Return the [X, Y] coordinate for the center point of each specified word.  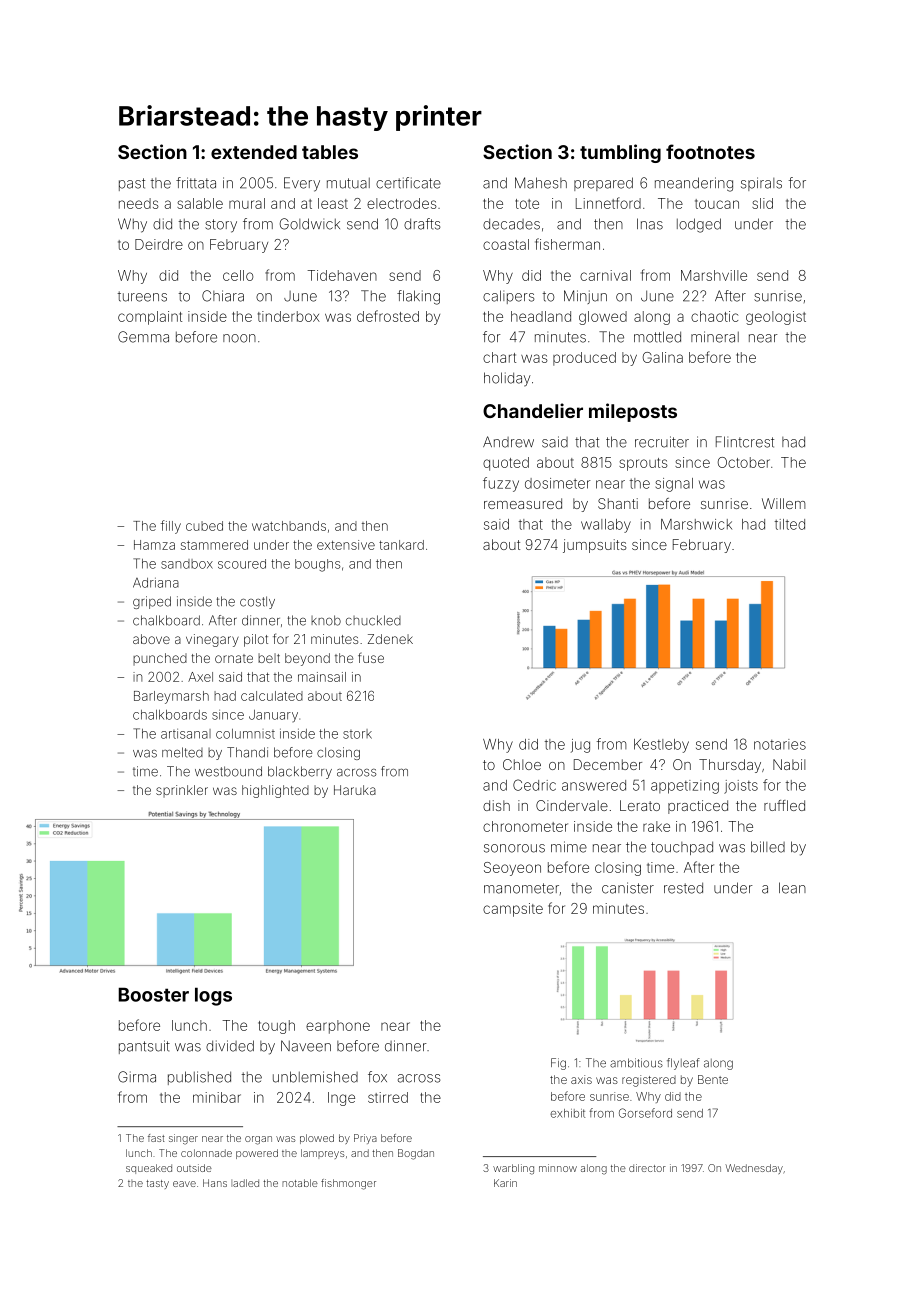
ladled [245, 1183]
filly [171, 527]
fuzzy [501, 484]
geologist [776, 318]
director [647, 1168]
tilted [790, 524]
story [221, 226]
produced [584, 359]
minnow [558, 1168]
